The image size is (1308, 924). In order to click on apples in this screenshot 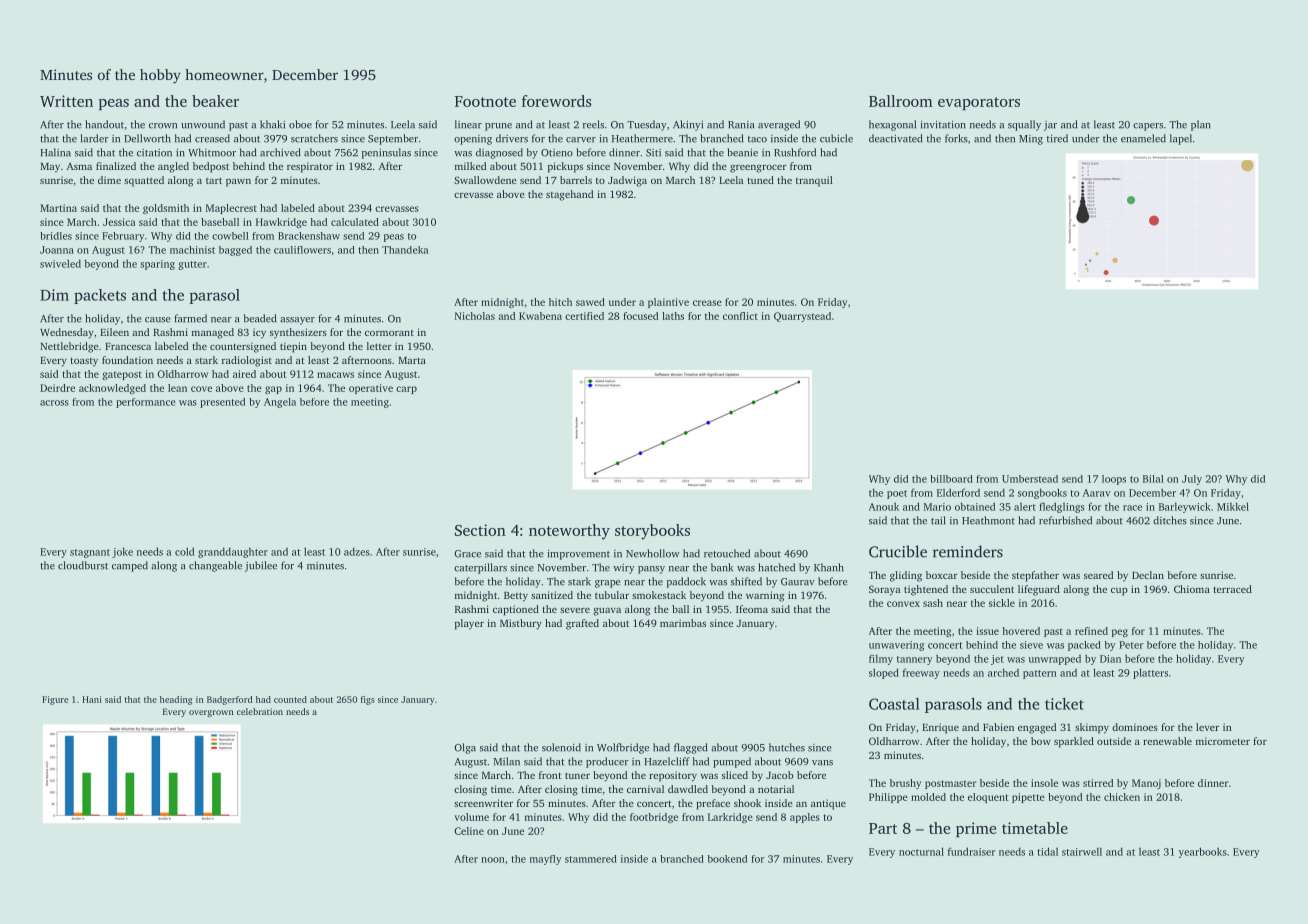, I will do `click(805, 818)`.
